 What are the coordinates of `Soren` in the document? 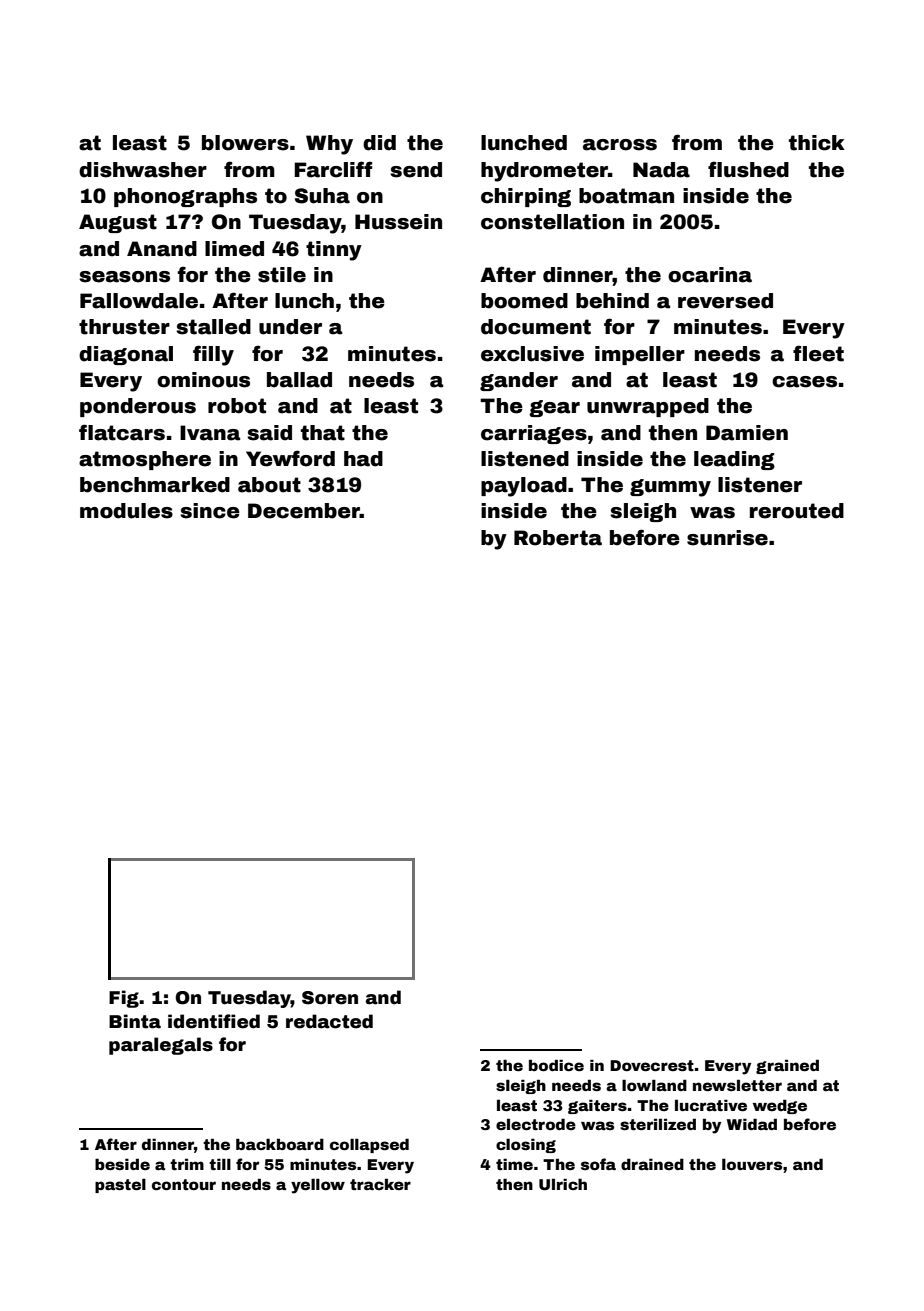 It's located at (330, 998).
